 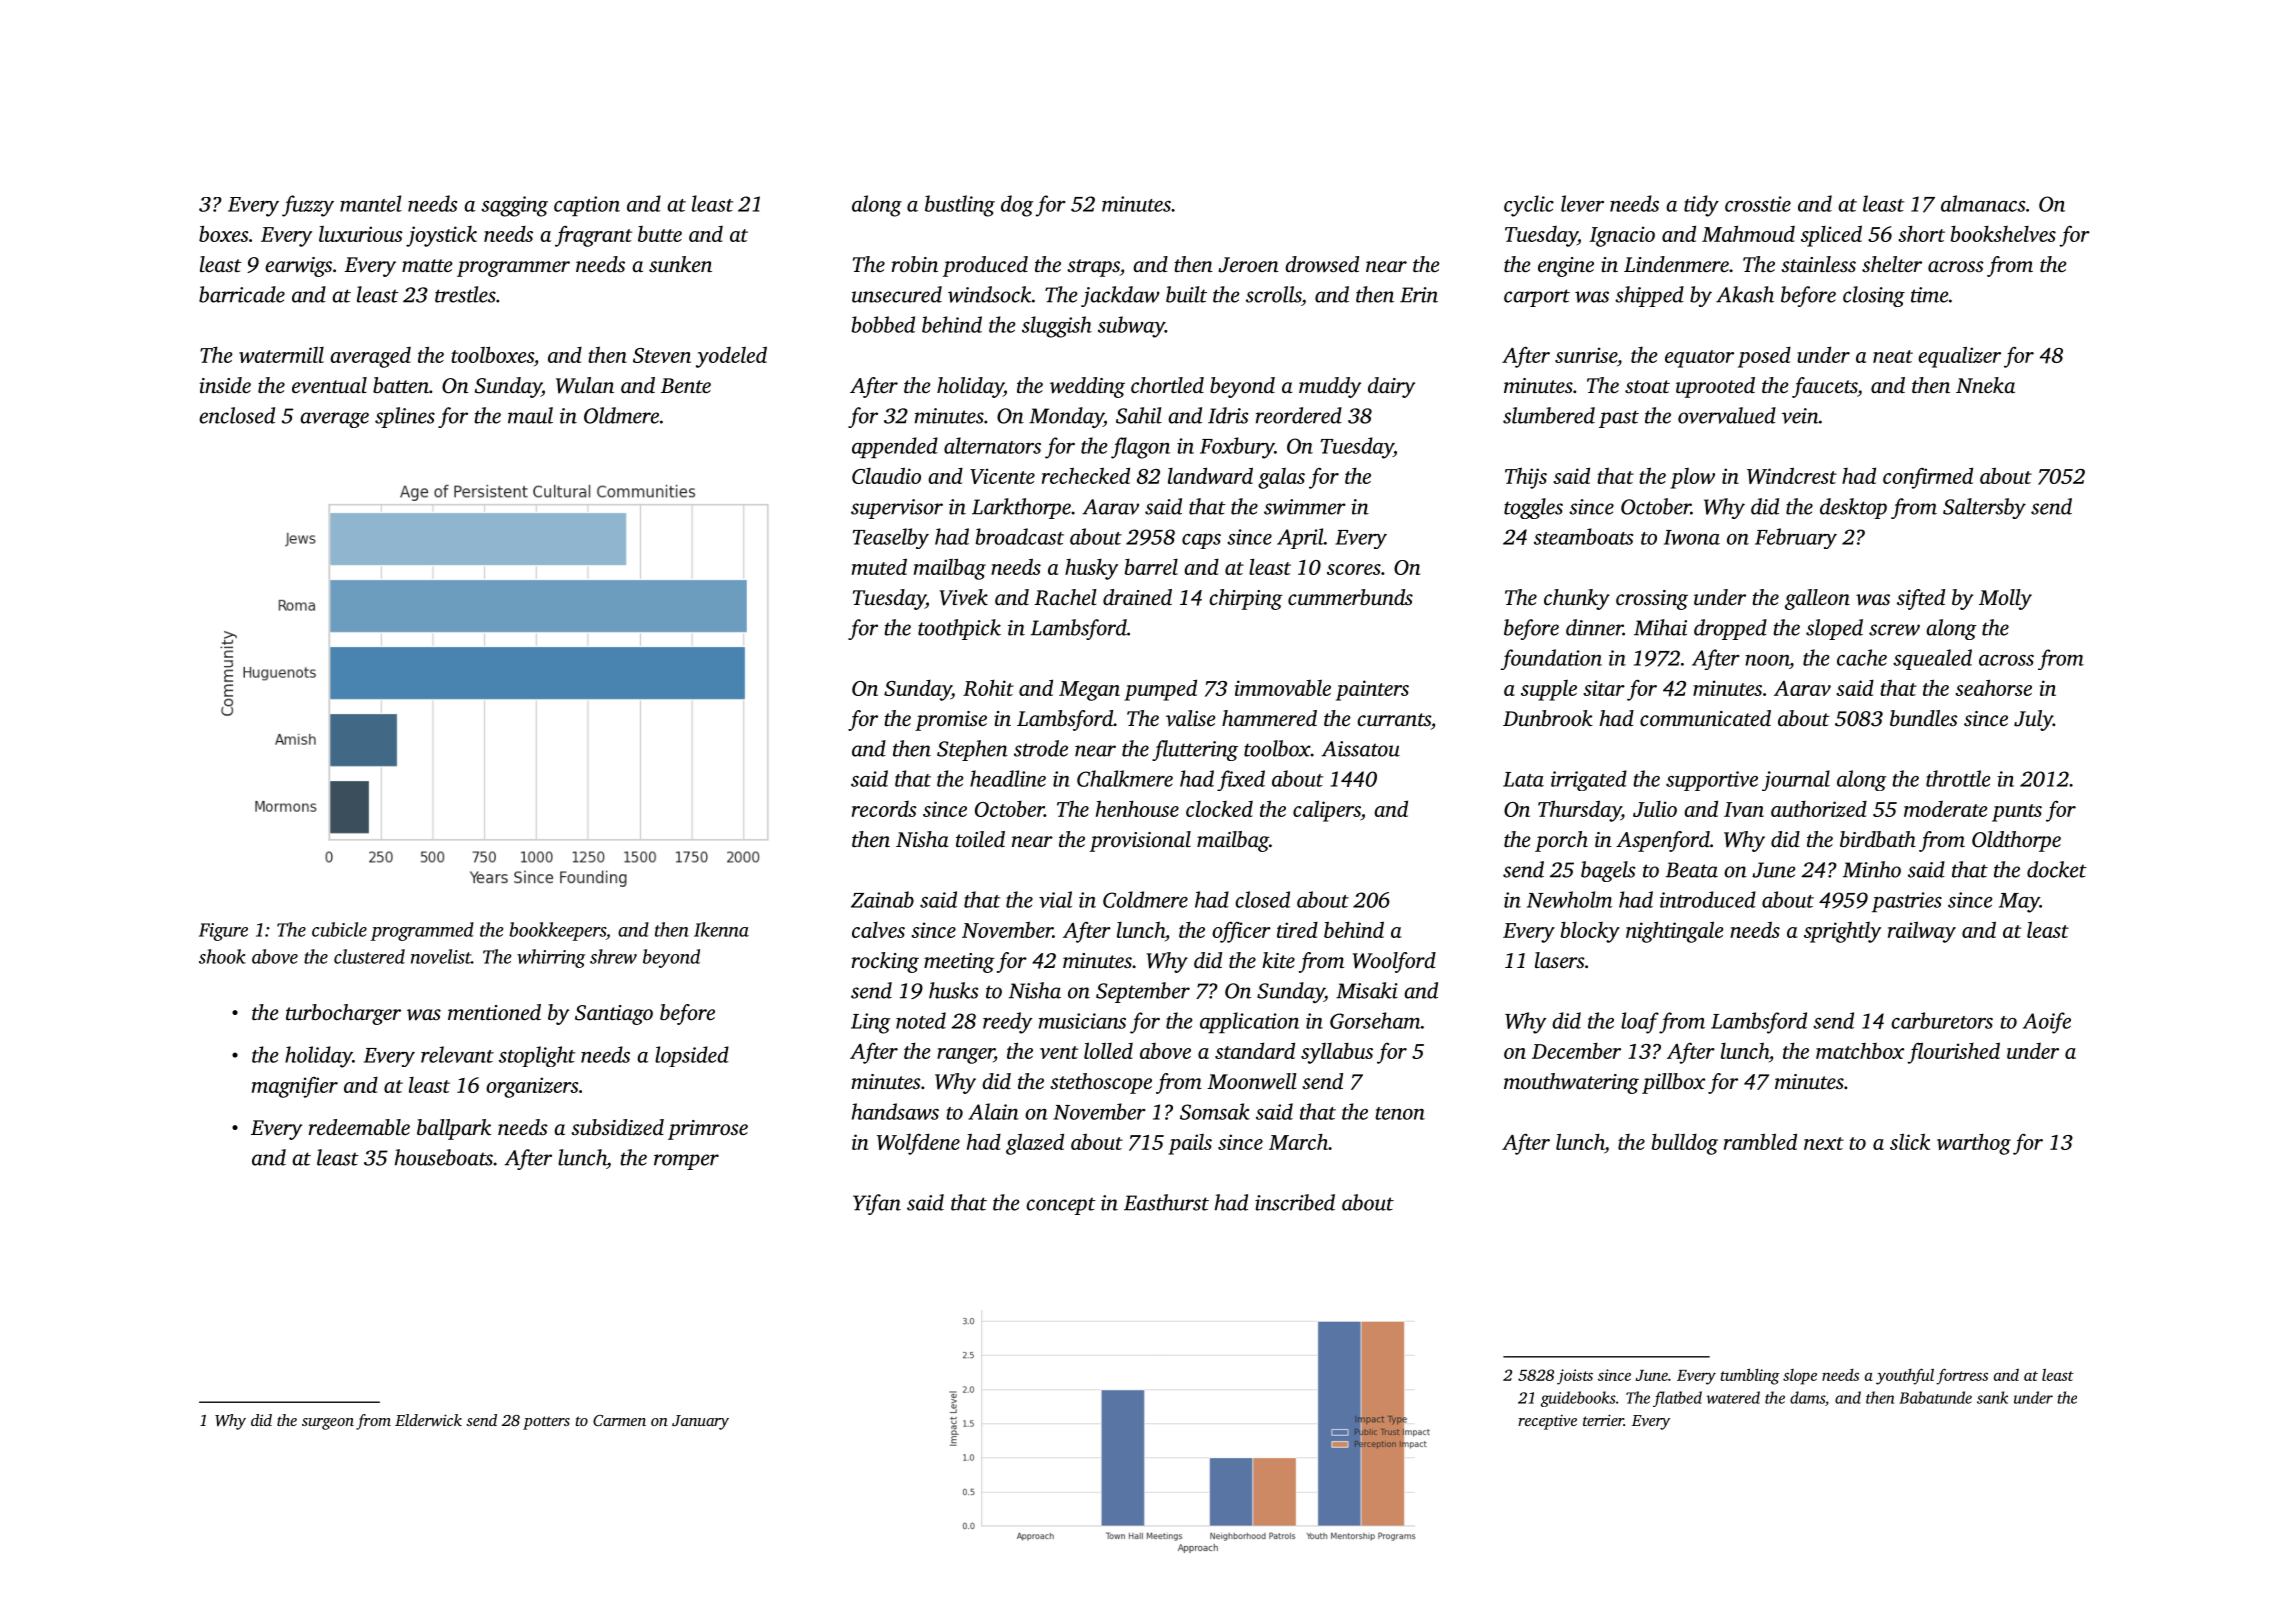 What do you see at coordinates (587, 206) in the image?
I see `caption` at bounding box center [587, 206].
